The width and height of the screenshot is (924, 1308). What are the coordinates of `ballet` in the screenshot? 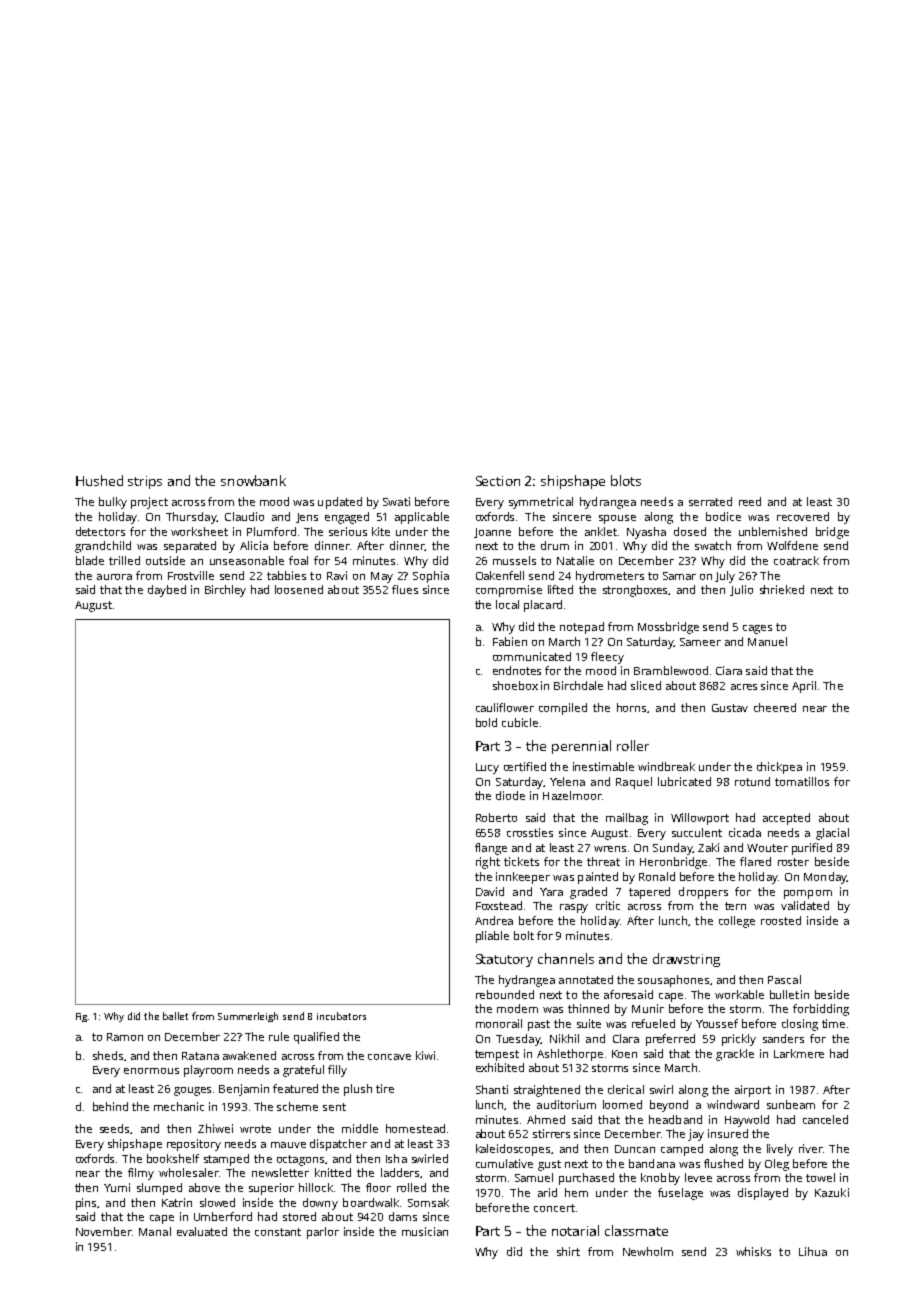 It's located at (175, 1016).
